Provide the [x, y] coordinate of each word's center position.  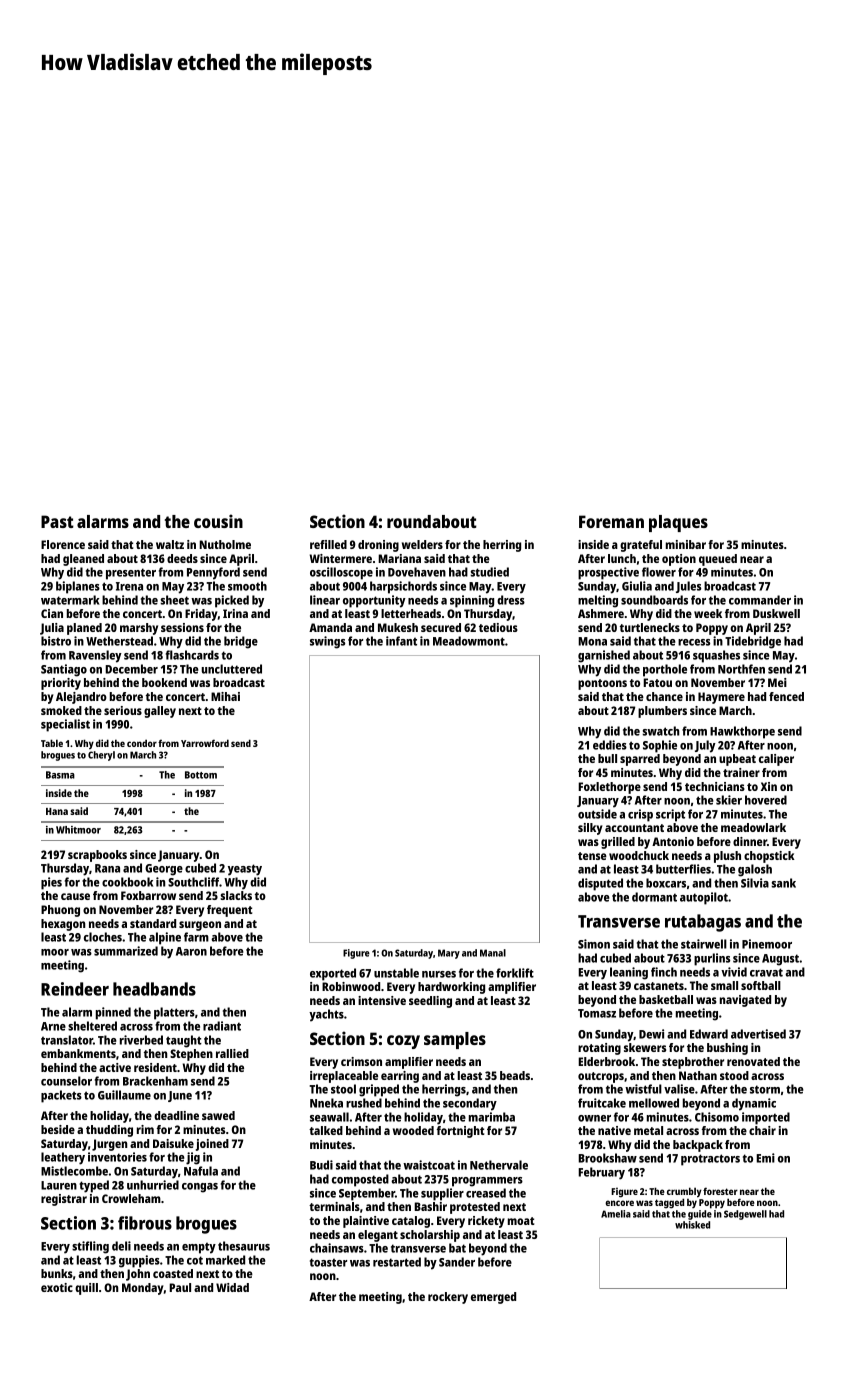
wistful [643, 1089]
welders [422, 544]
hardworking [451, 988]
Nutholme [225, 544]
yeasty [245, 870]
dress [511, 600]
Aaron [191, 951]
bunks [57, 1273]
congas [200, 1188]
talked [326, 1130]
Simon [594, 944]
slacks [236, 895]
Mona [592, 641]
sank [783, 883]
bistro [56, 641]
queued [718, 560]
